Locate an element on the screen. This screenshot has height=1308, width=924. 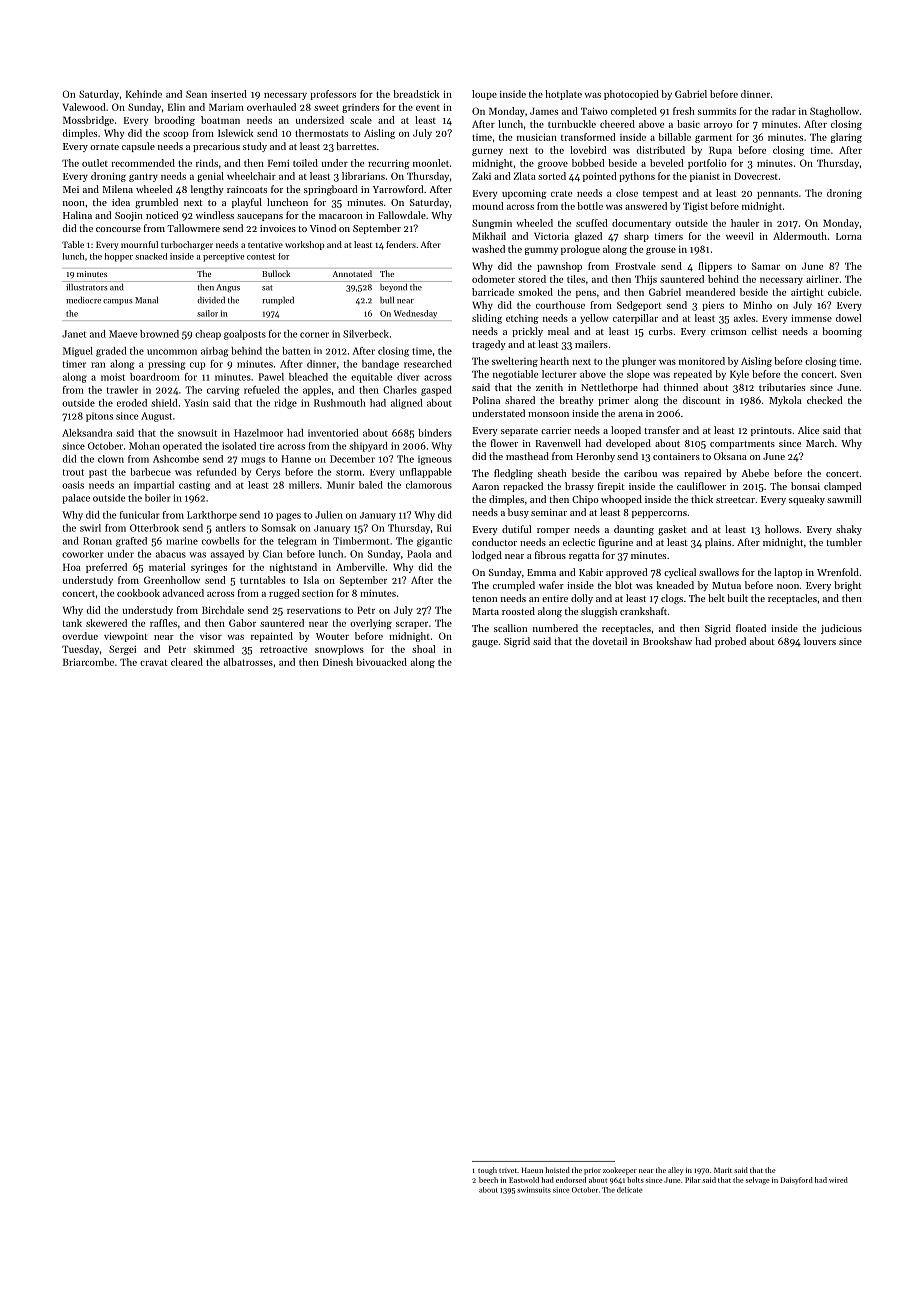
probed is located at coordinates (730, 642).
